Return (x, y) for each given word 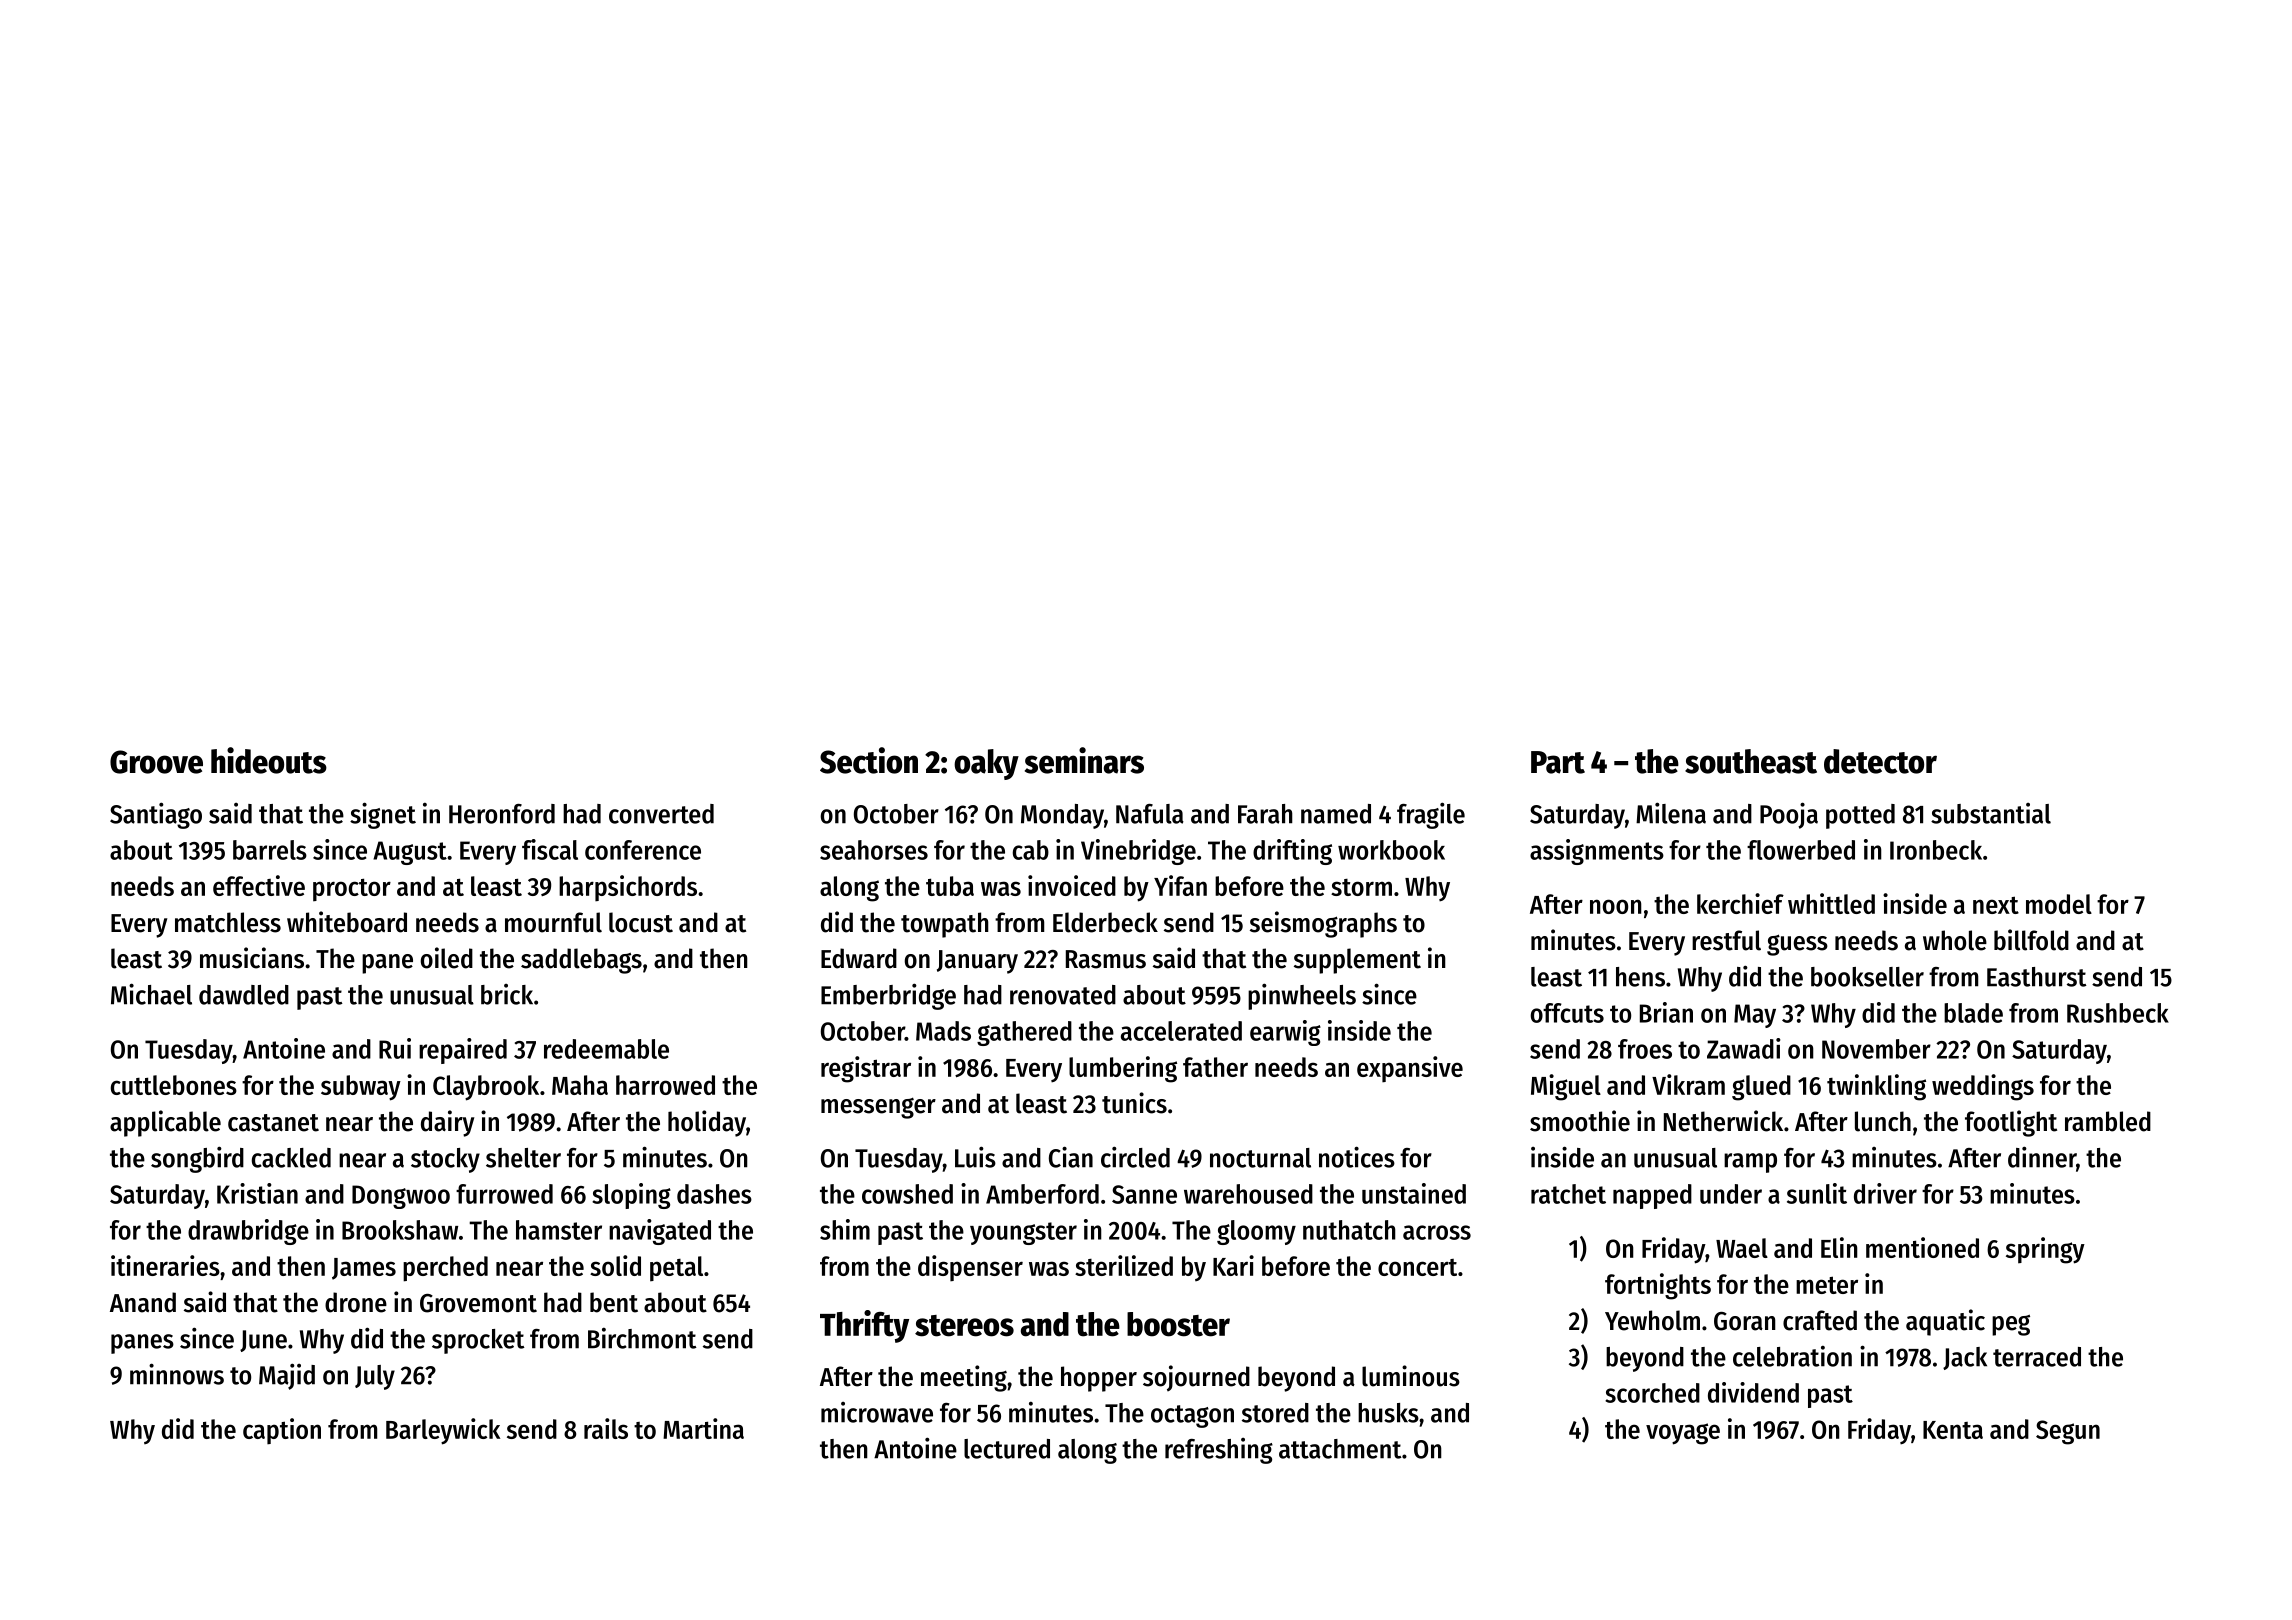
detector (1880, 761)
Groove (156, 762)
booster (1178, 1324)
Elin (1839, 1247)
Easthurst (2037, 977)
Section (869, 760)
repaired (463, 1051)
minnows (177, 1374)
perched (445, 1269)
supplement (1357, 961)
